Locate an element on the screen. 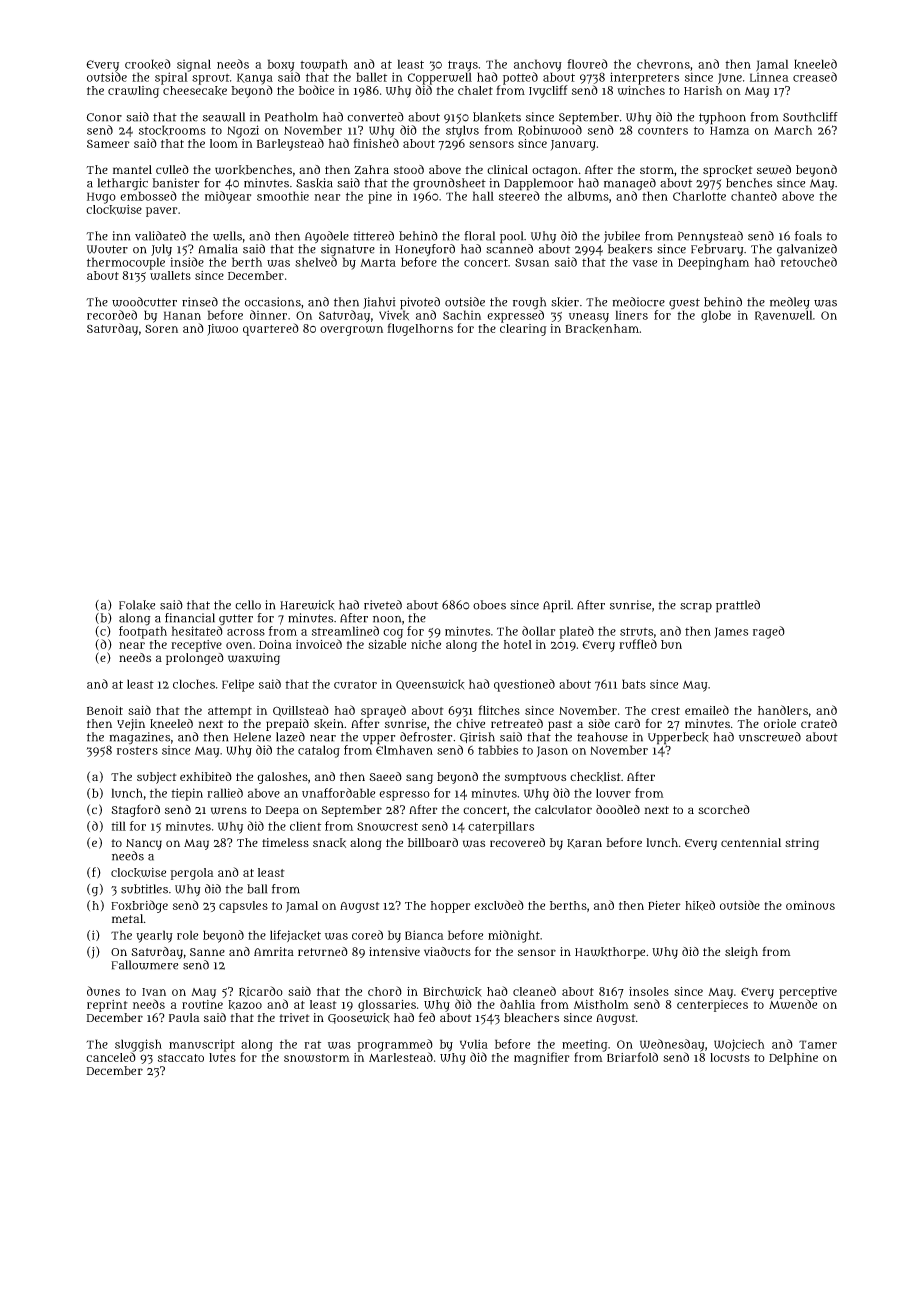  lutes is located at coordinates (222, 1057).
